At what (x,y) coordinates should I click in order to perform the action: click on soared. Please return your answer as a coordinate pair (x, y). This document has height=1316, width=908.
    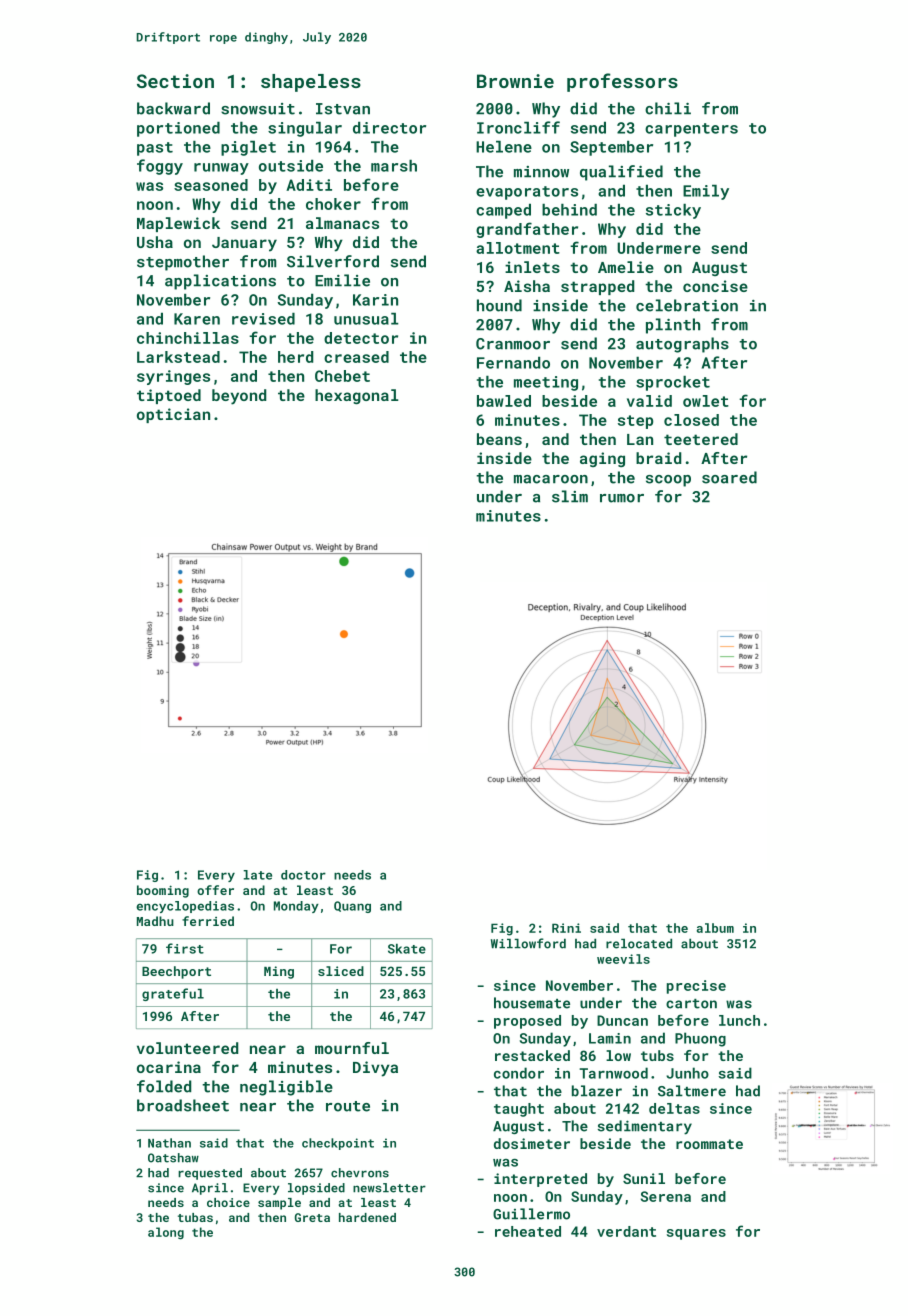
    Looking at the image, I should click on (729, 477).
